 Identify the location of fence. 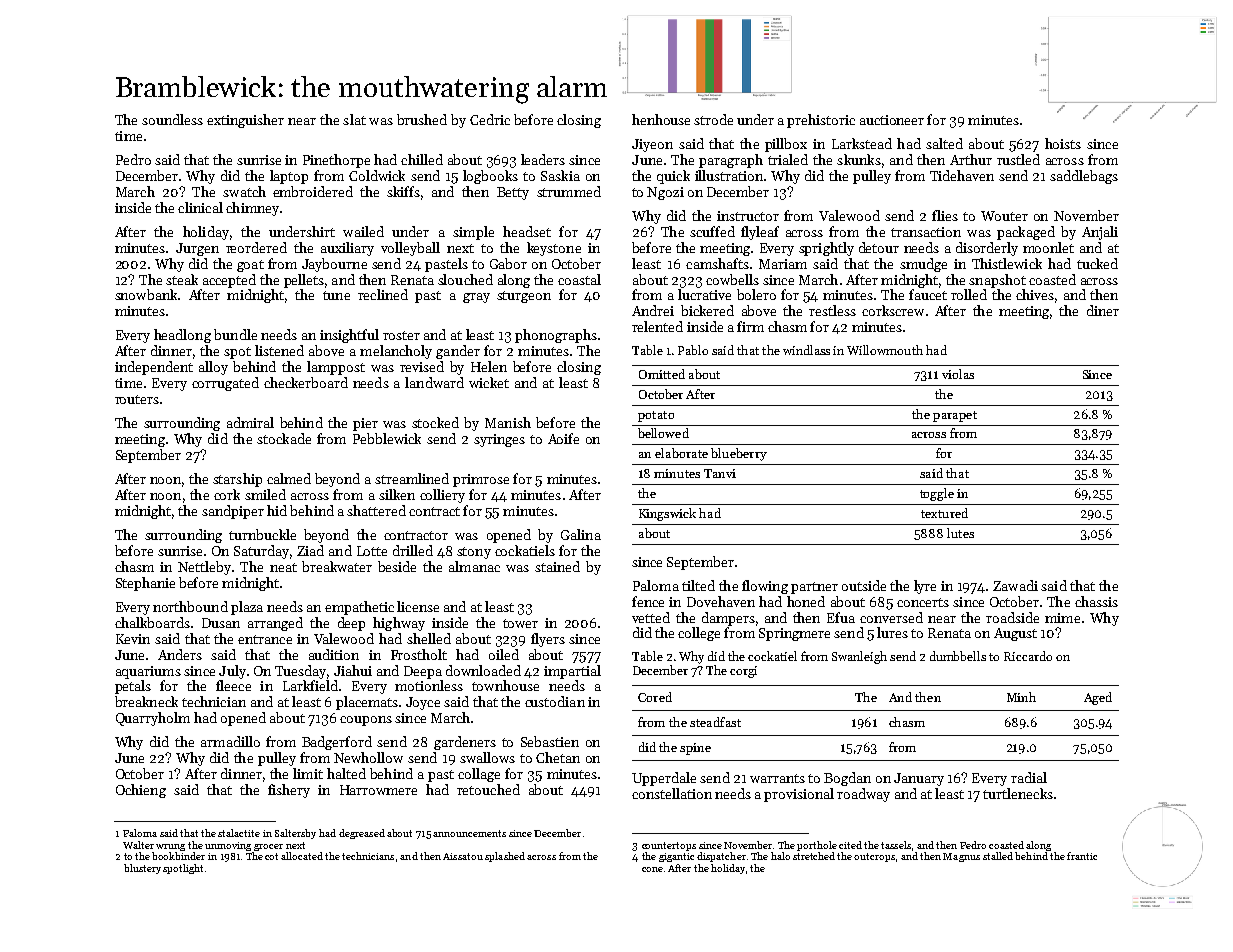
(648, 601).
